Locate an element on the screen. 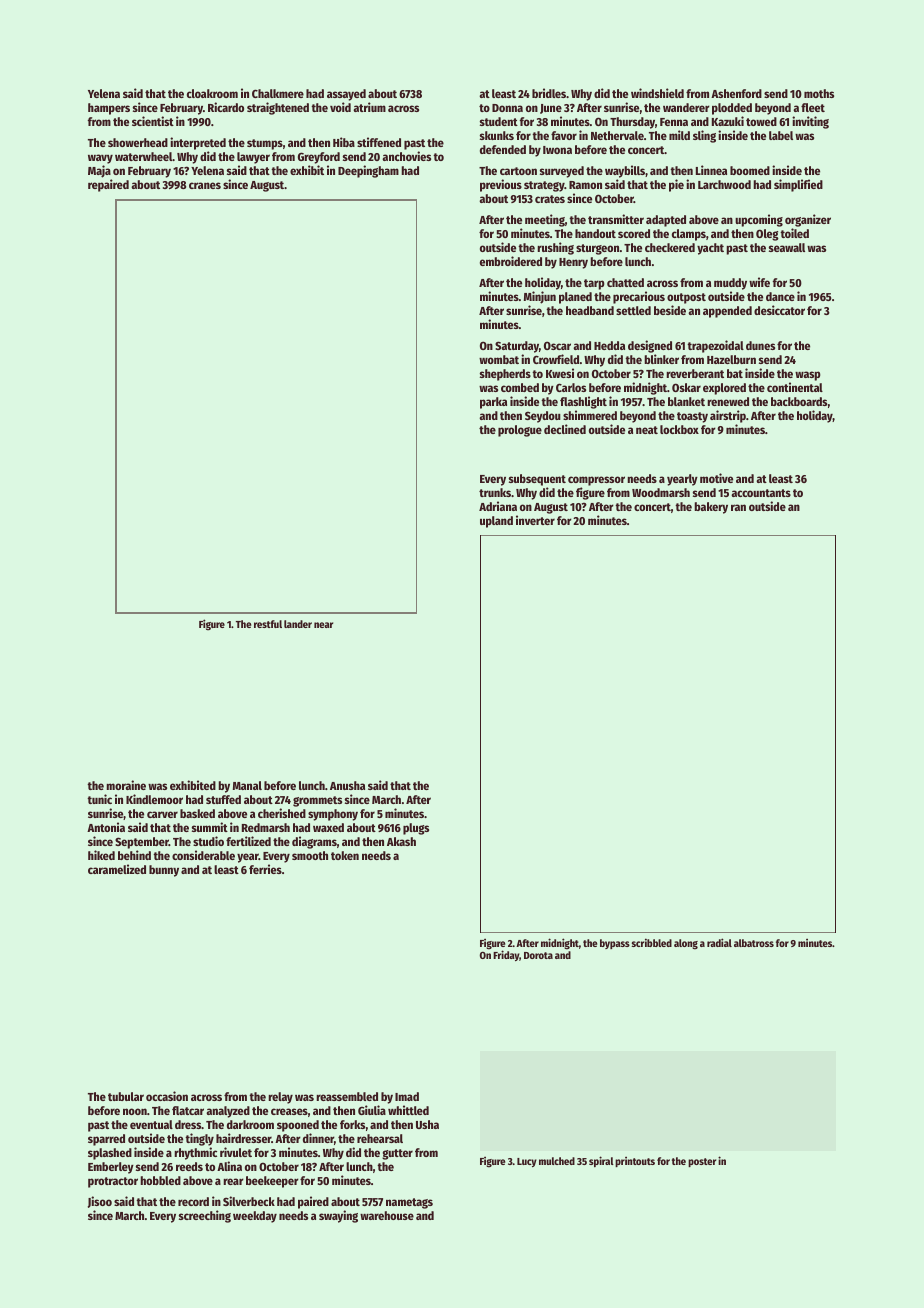 The image size is (924, 1308). Kindlemoor is located at coordinates (154, 799).
